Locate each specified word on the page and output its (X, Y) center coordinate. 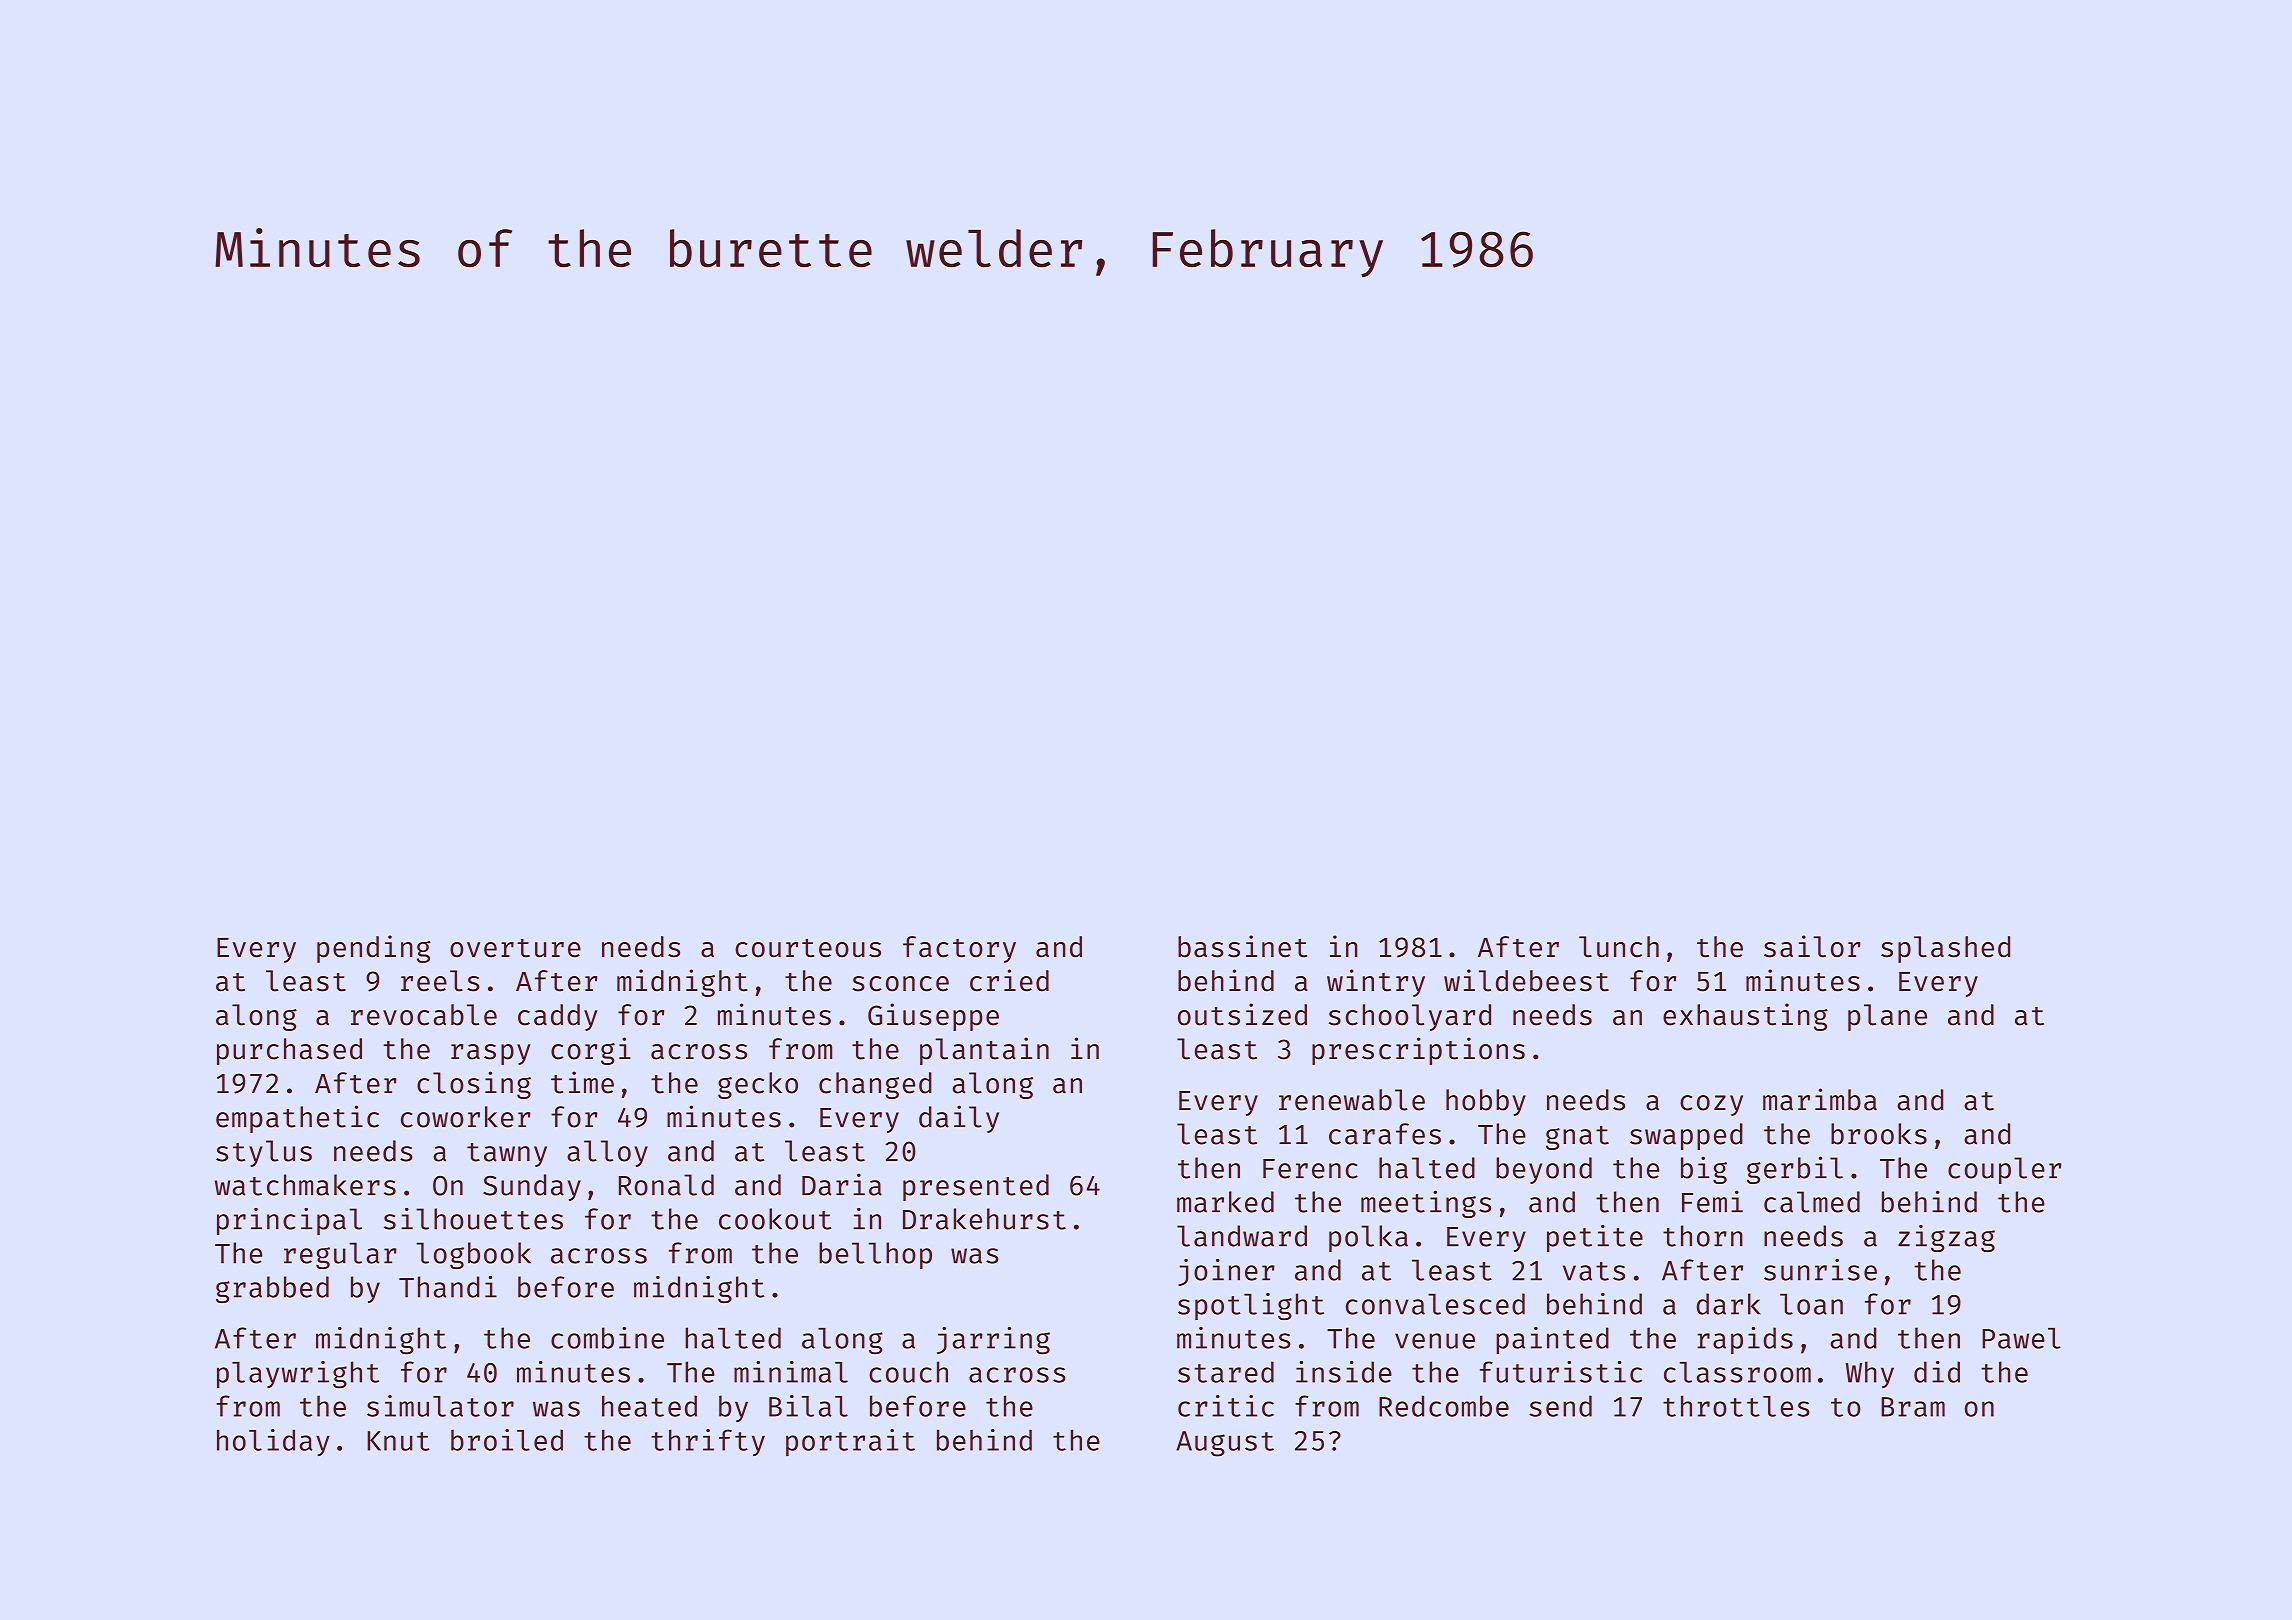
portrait (850, 1443)
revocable (424, 1015)
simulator (440, 1406)
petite (1595, 1238)
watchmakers (305, 1185)
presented (976, 1187)
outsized (1242, 1014)
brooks (1879, 1134)
